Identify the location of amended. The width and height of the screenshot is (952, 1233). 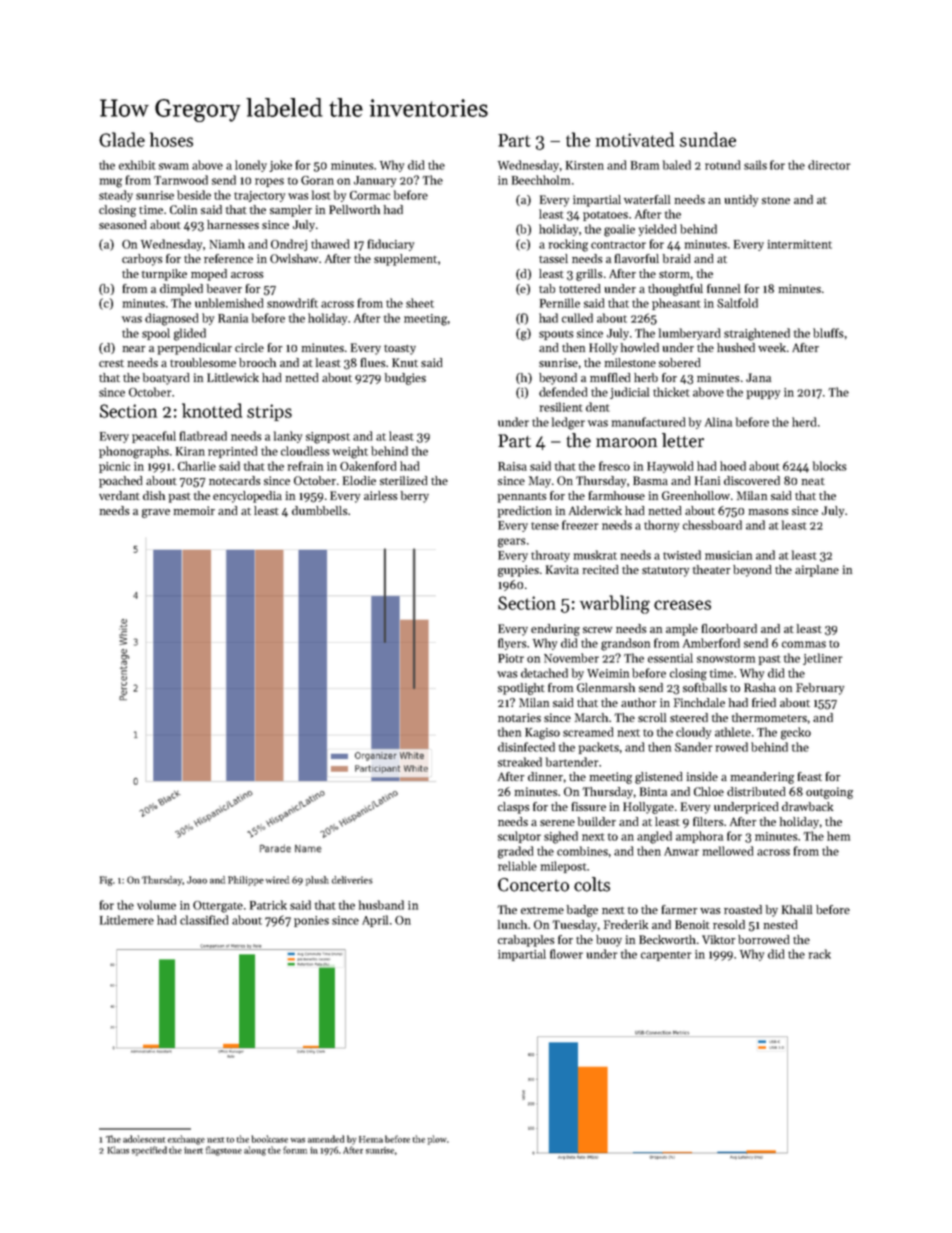
(326, 1139).
